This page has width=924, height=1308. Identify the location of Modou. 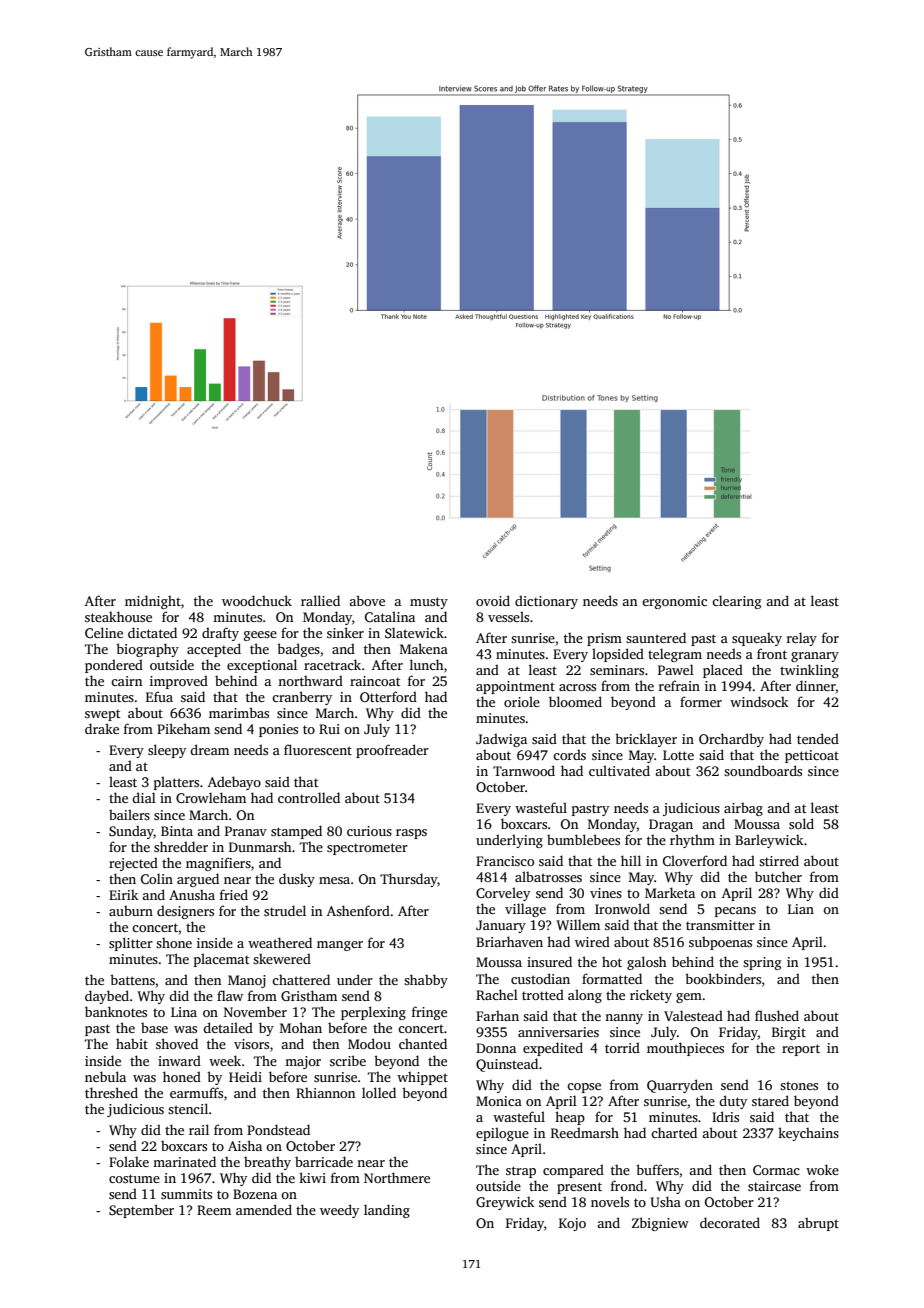
(369, 1043).
